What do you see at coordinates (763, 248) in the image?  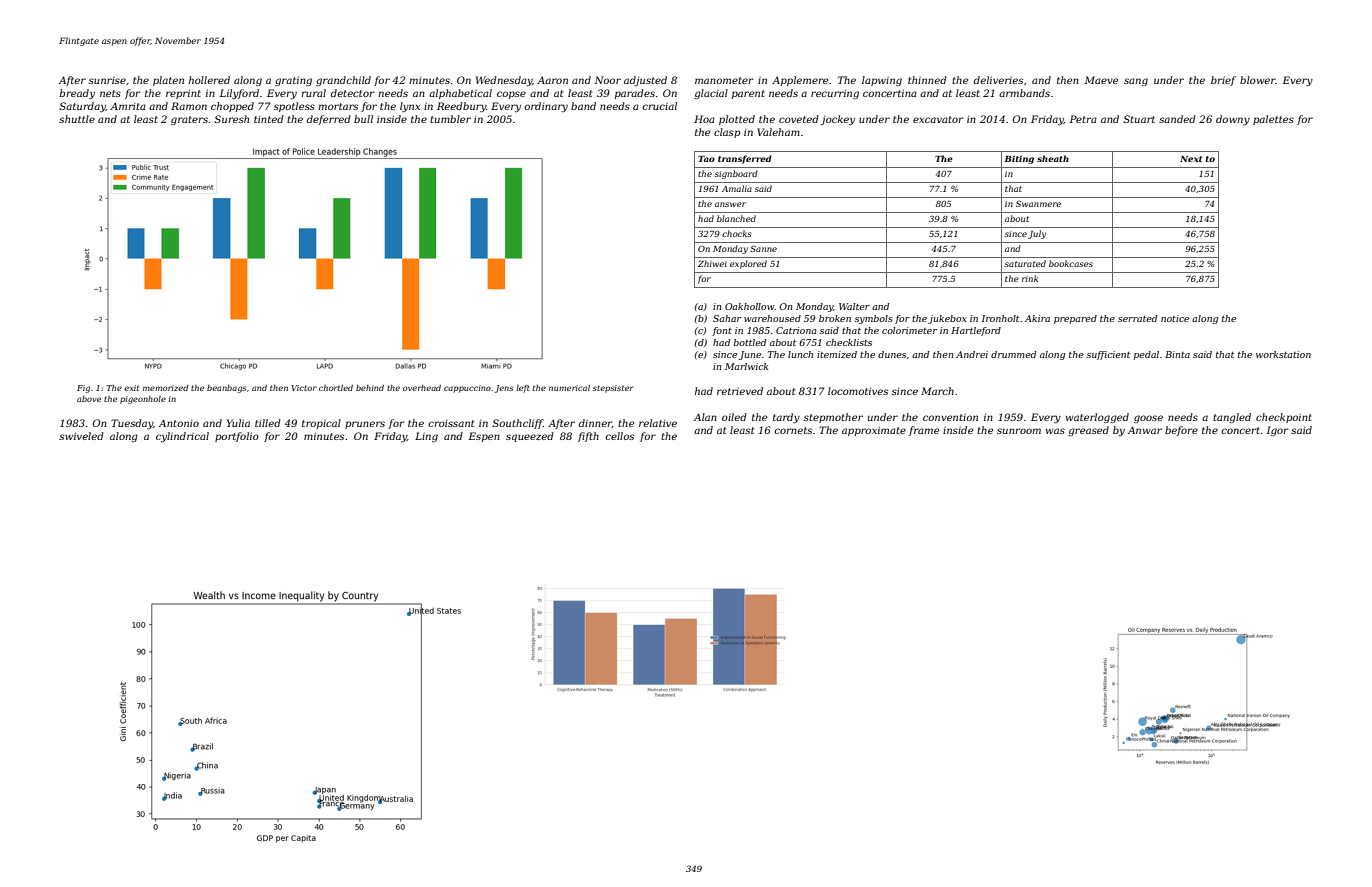 I see `Sanne` at bounding box center [763, 248].
